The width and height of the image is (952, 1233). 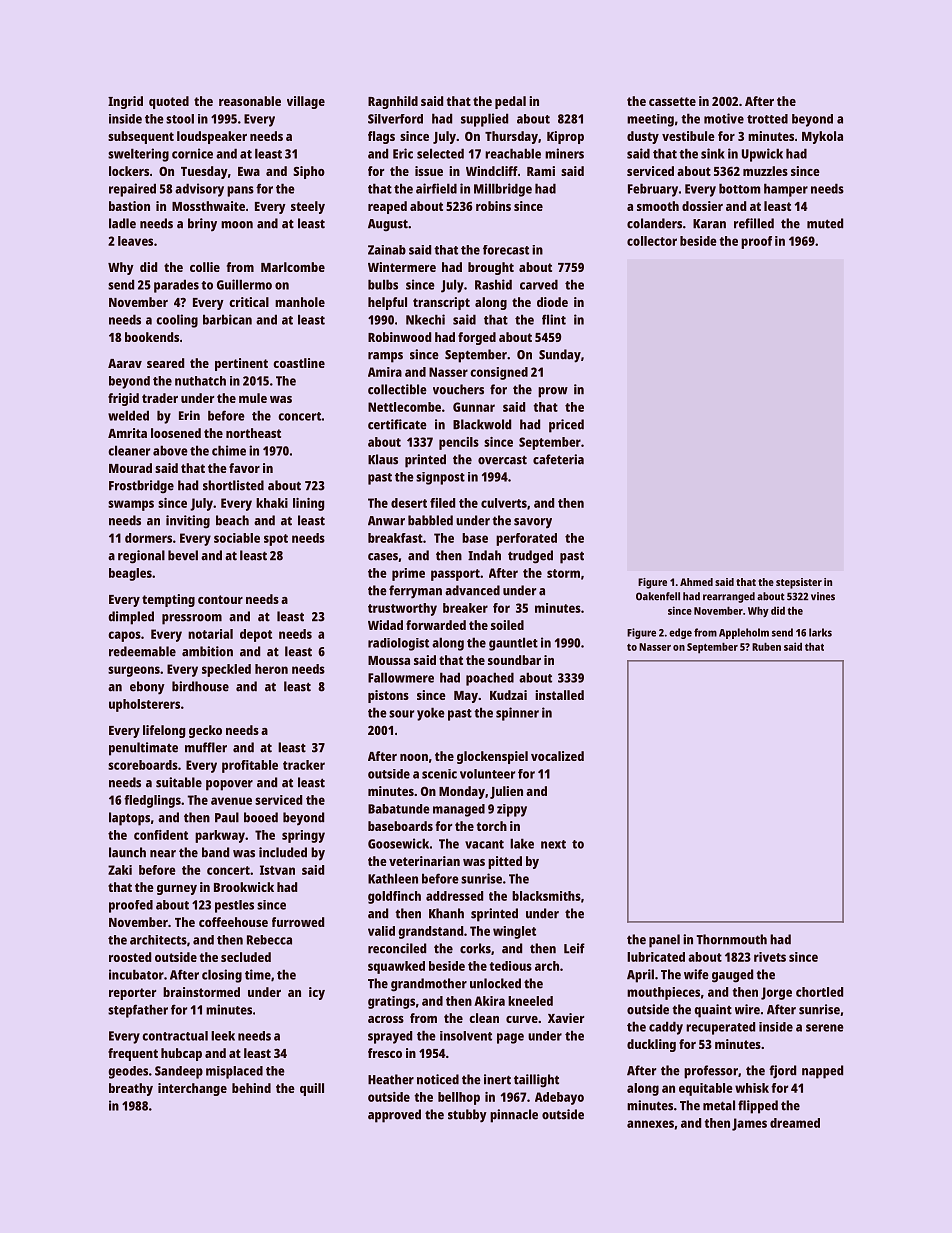 What do you see at coordinates (169, 102) in the image?
I see `quoted` at bounding box center [169, 102].
